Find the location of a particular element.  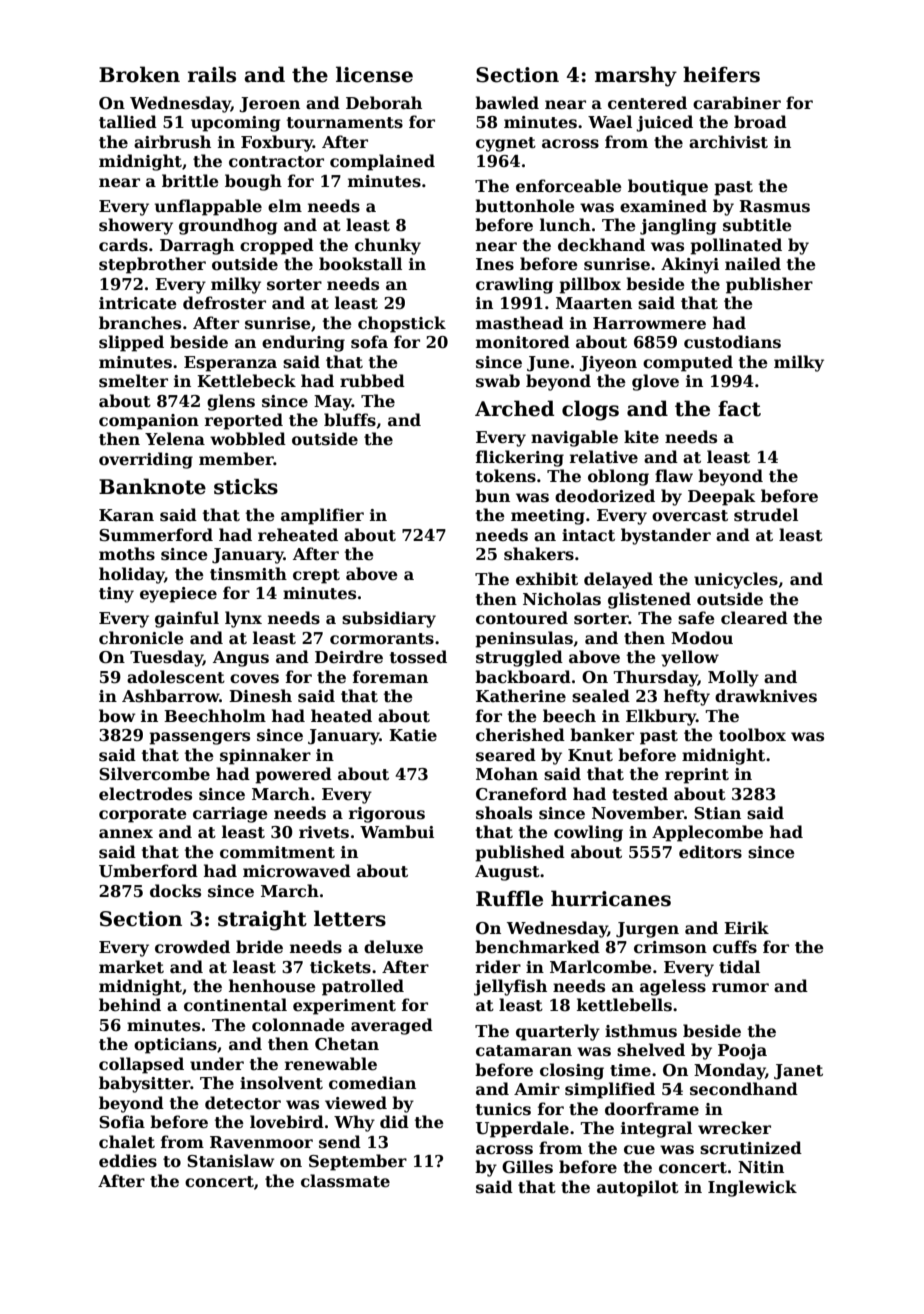

glove is located at coordinates (655, 382).
